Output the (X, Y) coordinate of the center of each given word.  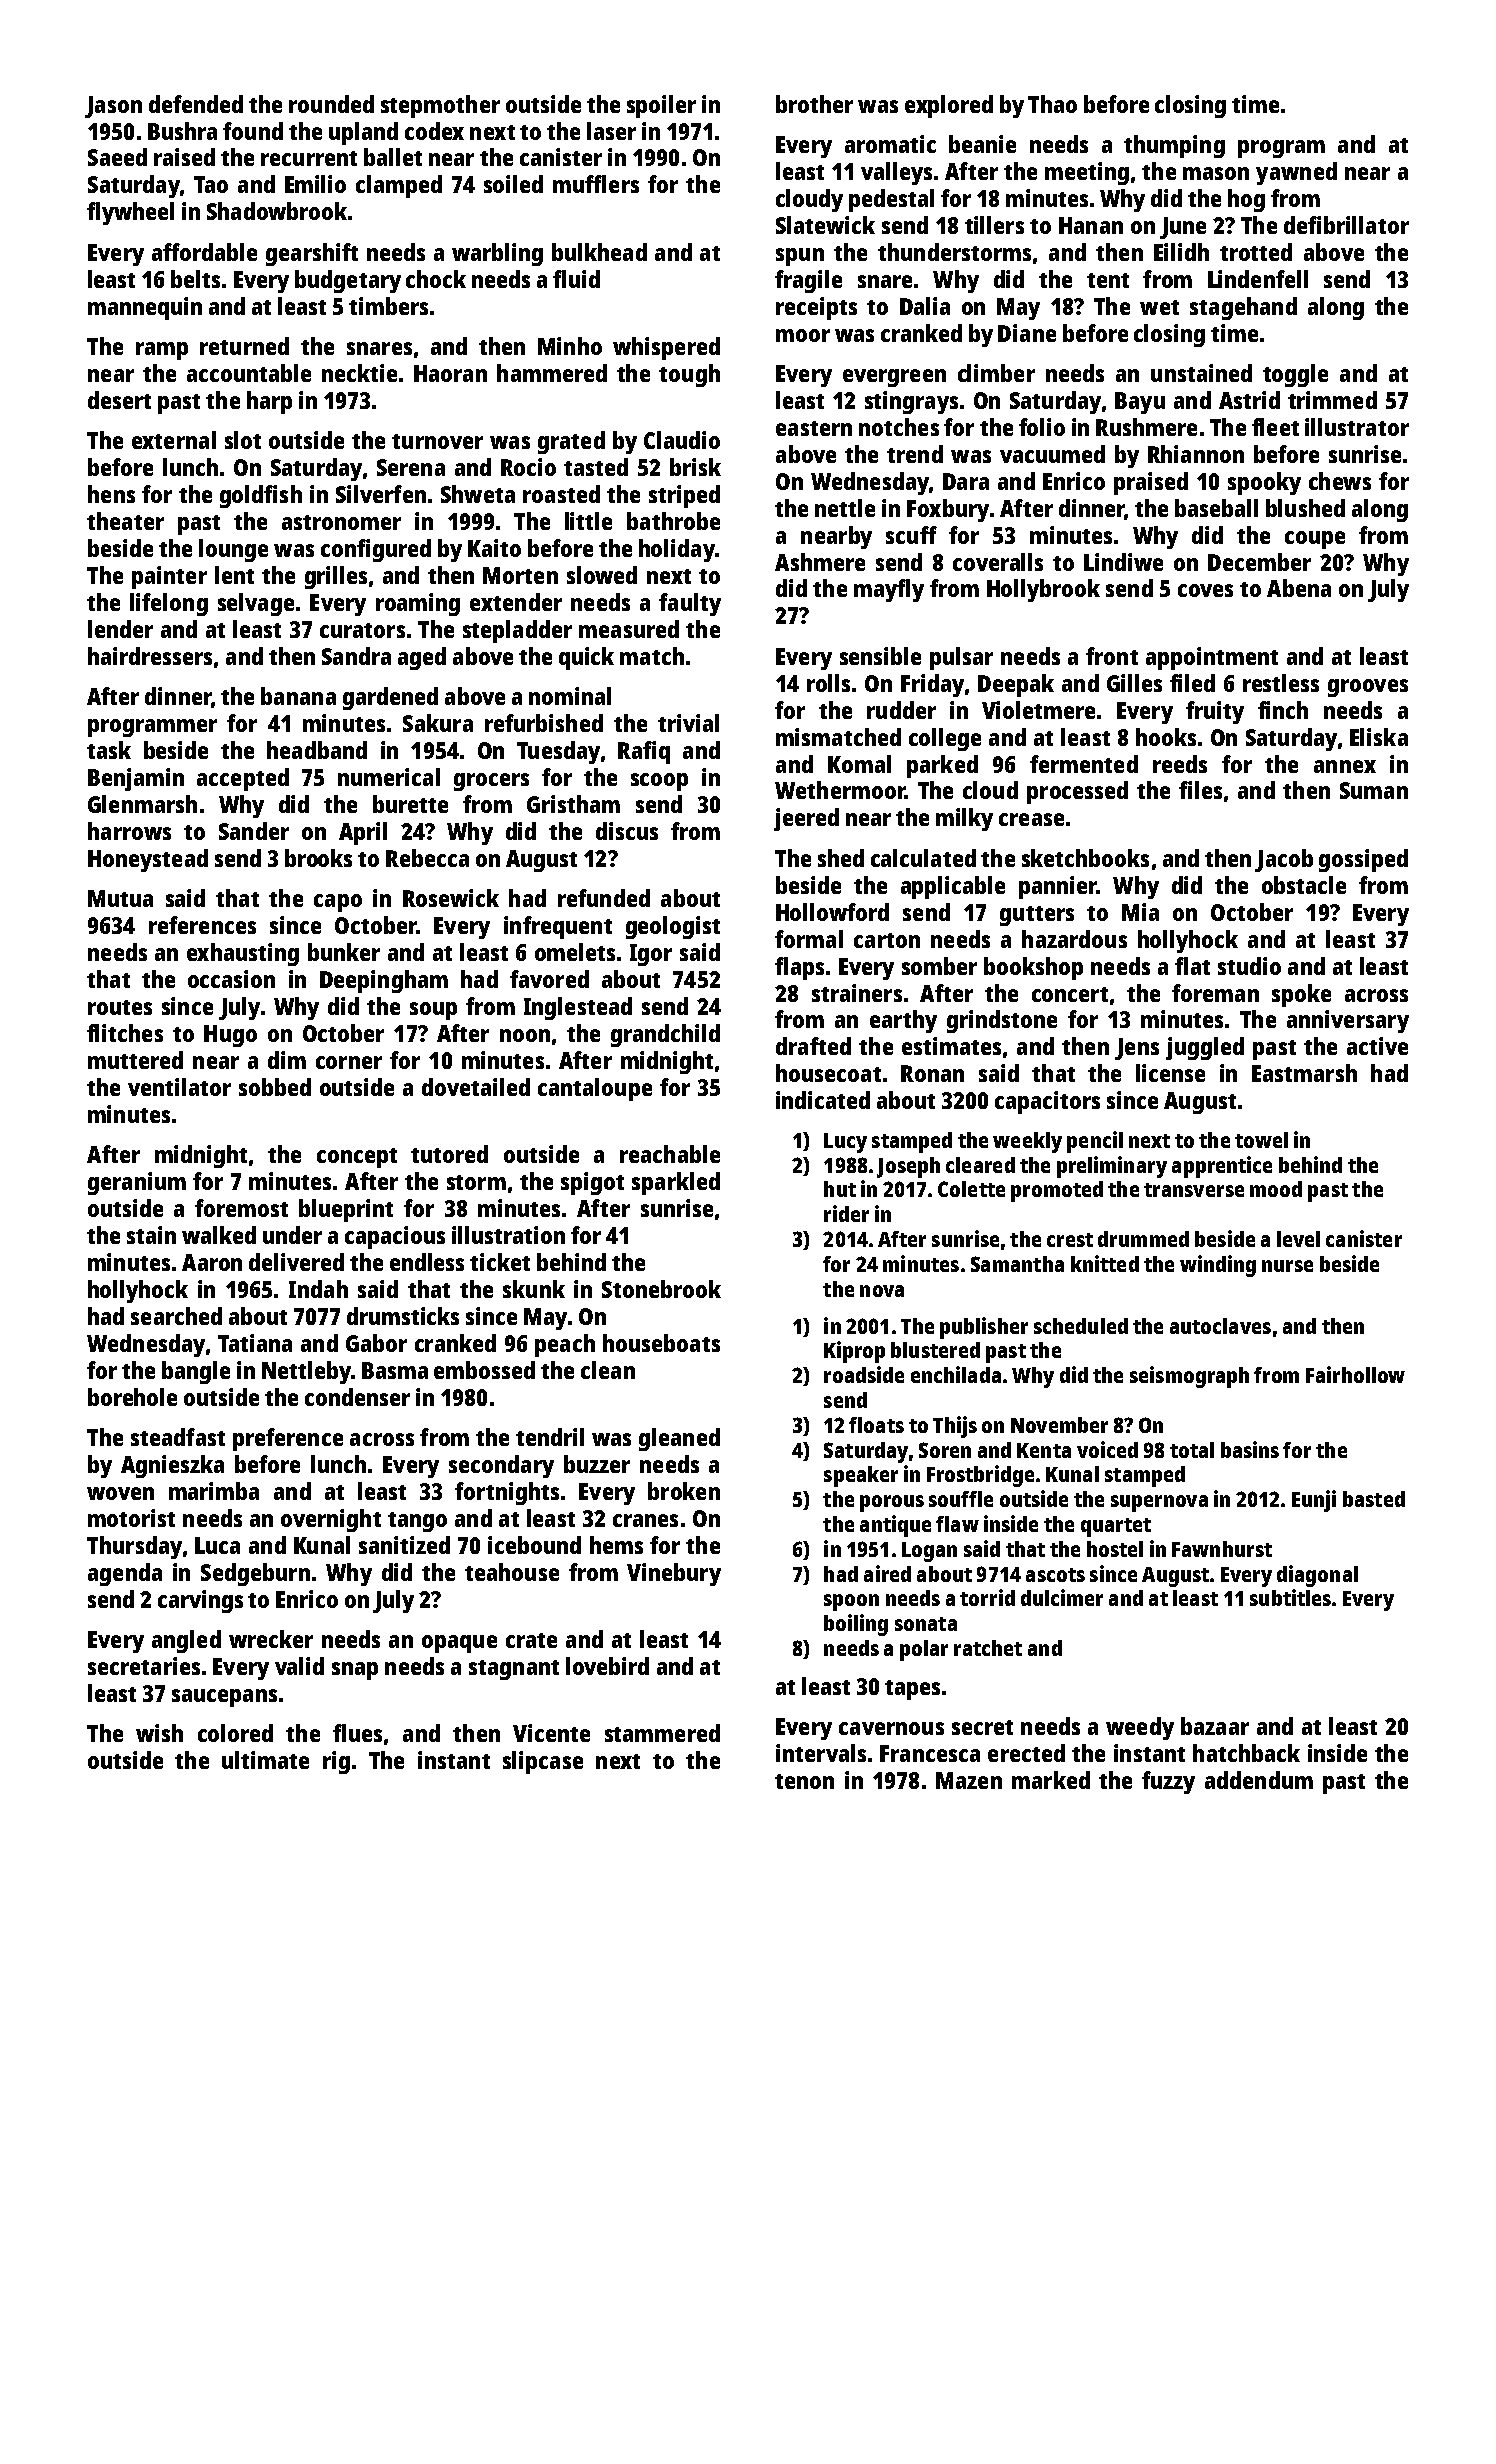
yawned (1296, 173)
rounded (331, 104)
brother (814, 104)
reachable (670, 1154)
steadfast (178, 1437)
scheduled (1081, 1326)
